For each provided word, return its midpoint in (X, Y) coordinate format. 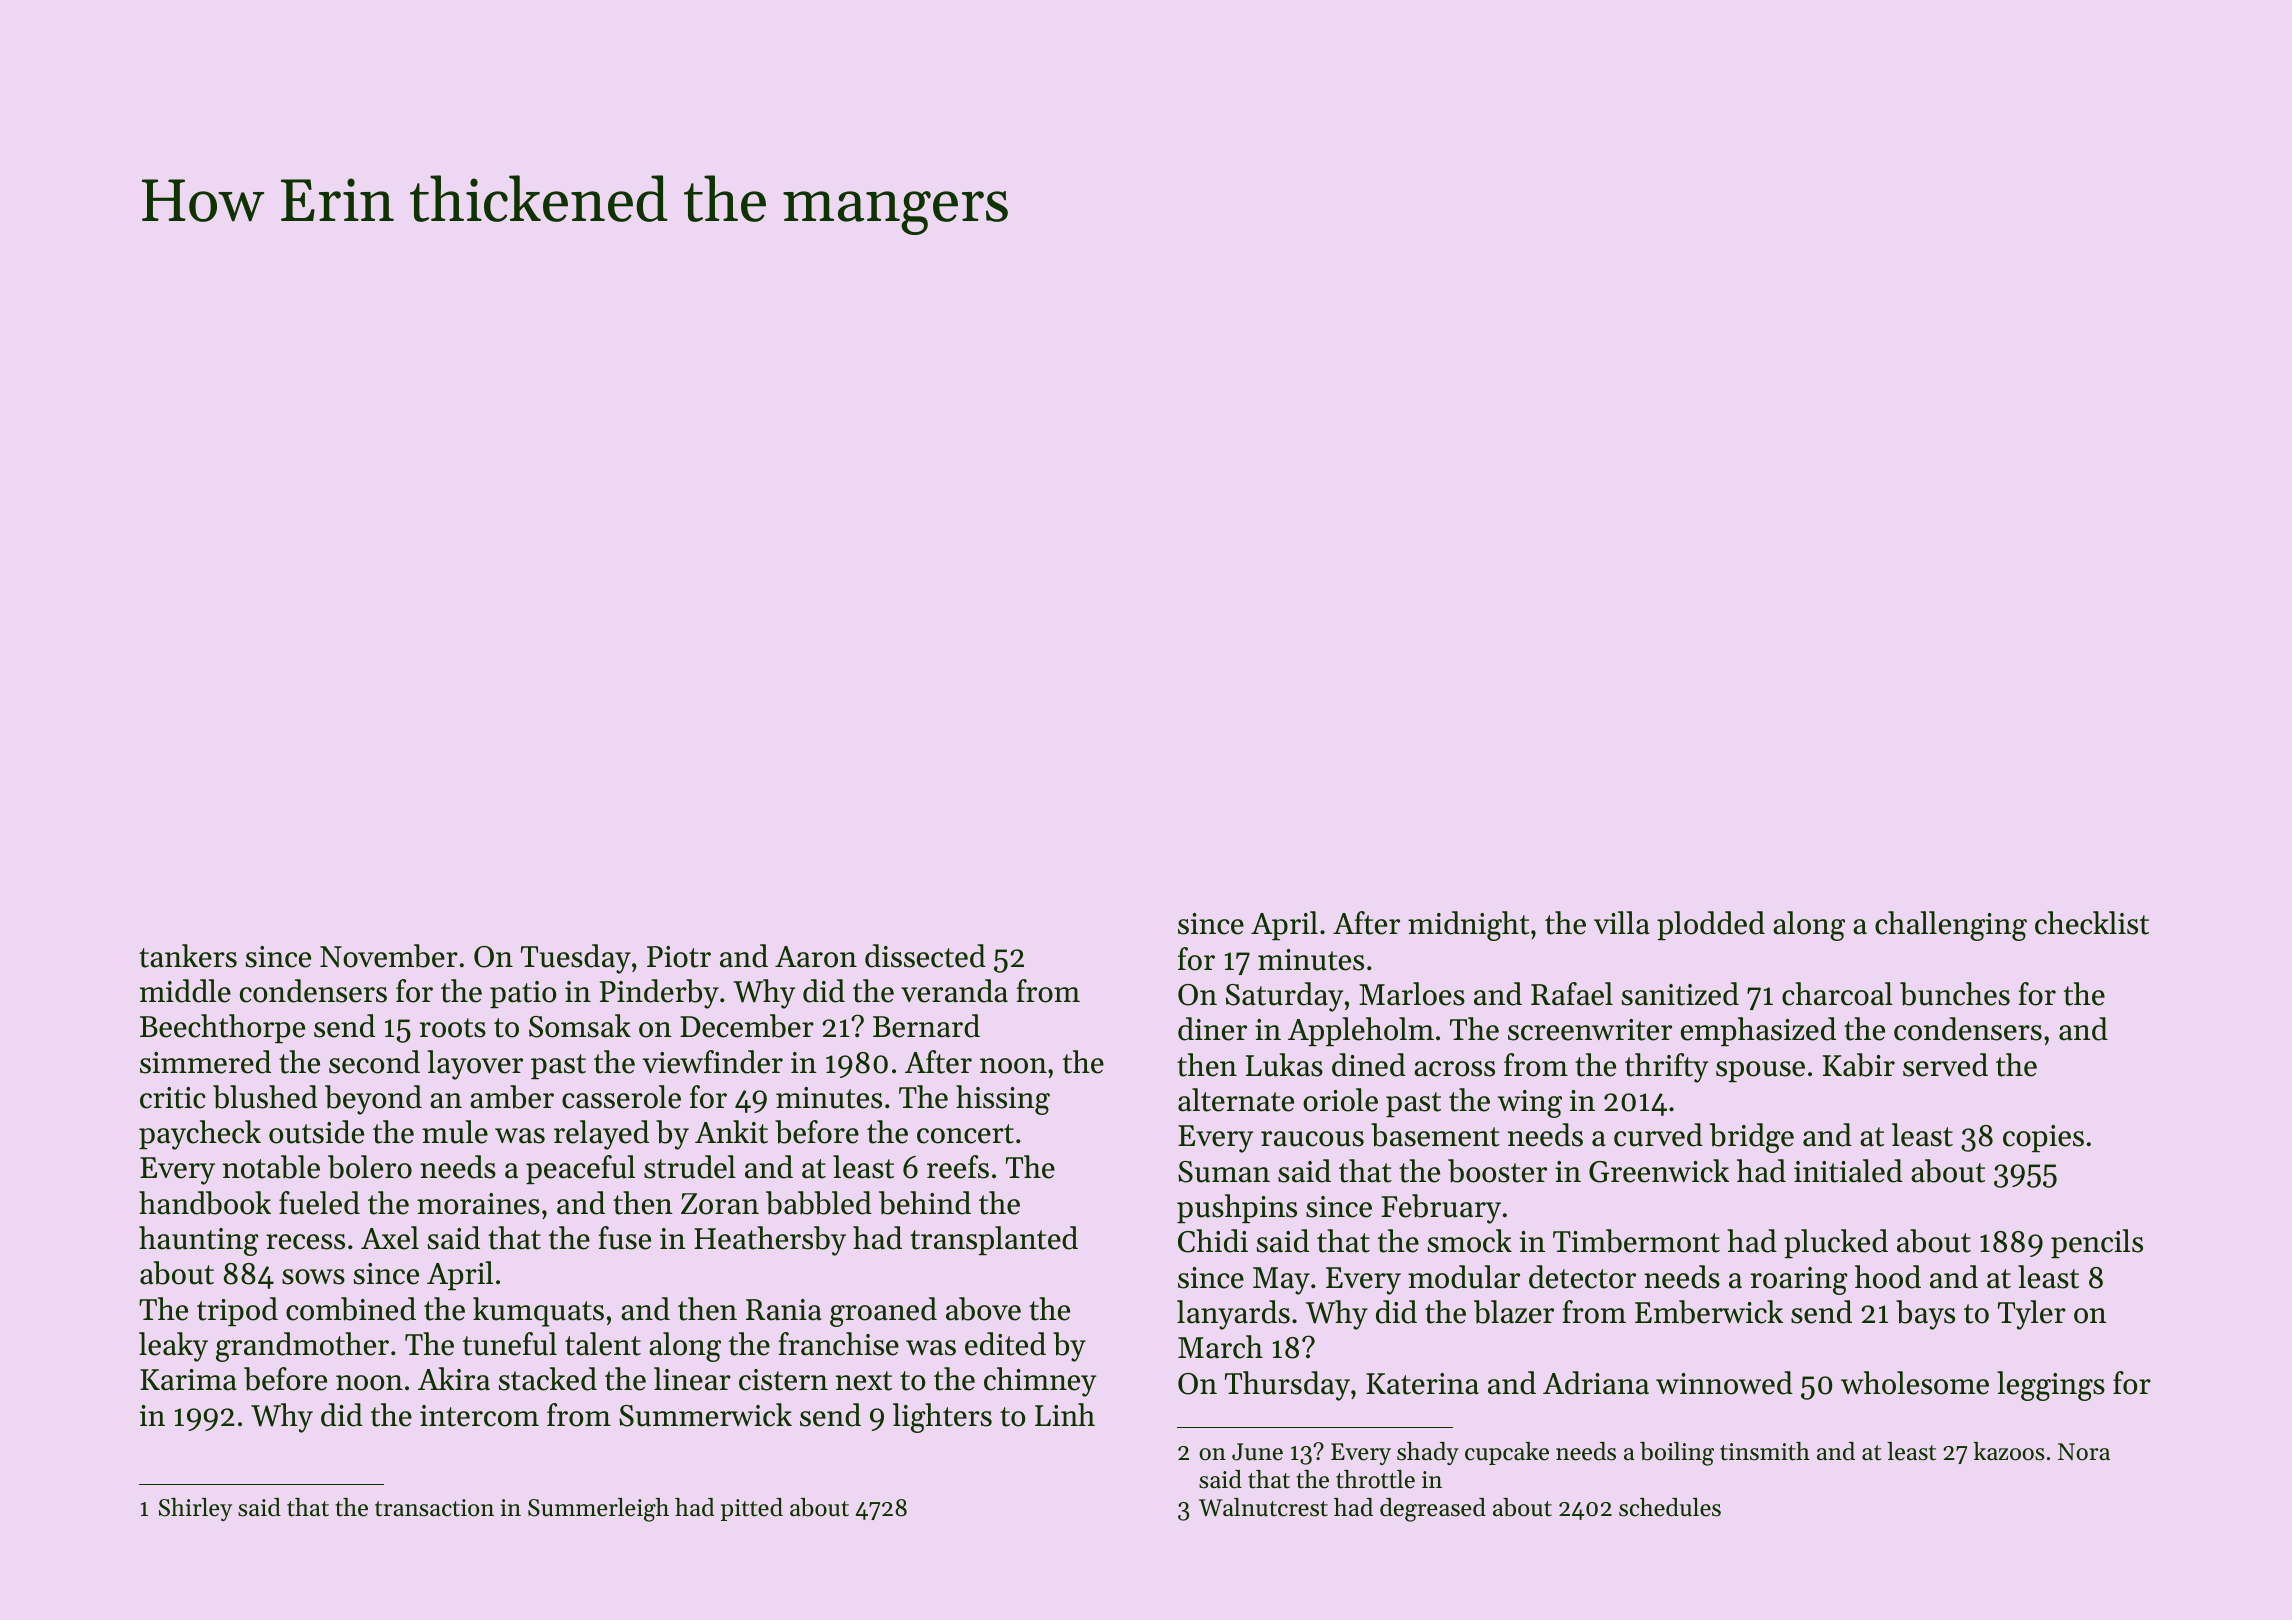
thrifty (1666, 1068)
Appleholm (1361, 1031)
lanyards (1233, 1315)
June (1257, 1452)
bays (1925, 1315)
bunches (1955, 994)
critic (173, 1098)
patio (523, 994)
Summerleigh (598, 1510)
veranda (954, 991)
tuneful (510, 1344)
